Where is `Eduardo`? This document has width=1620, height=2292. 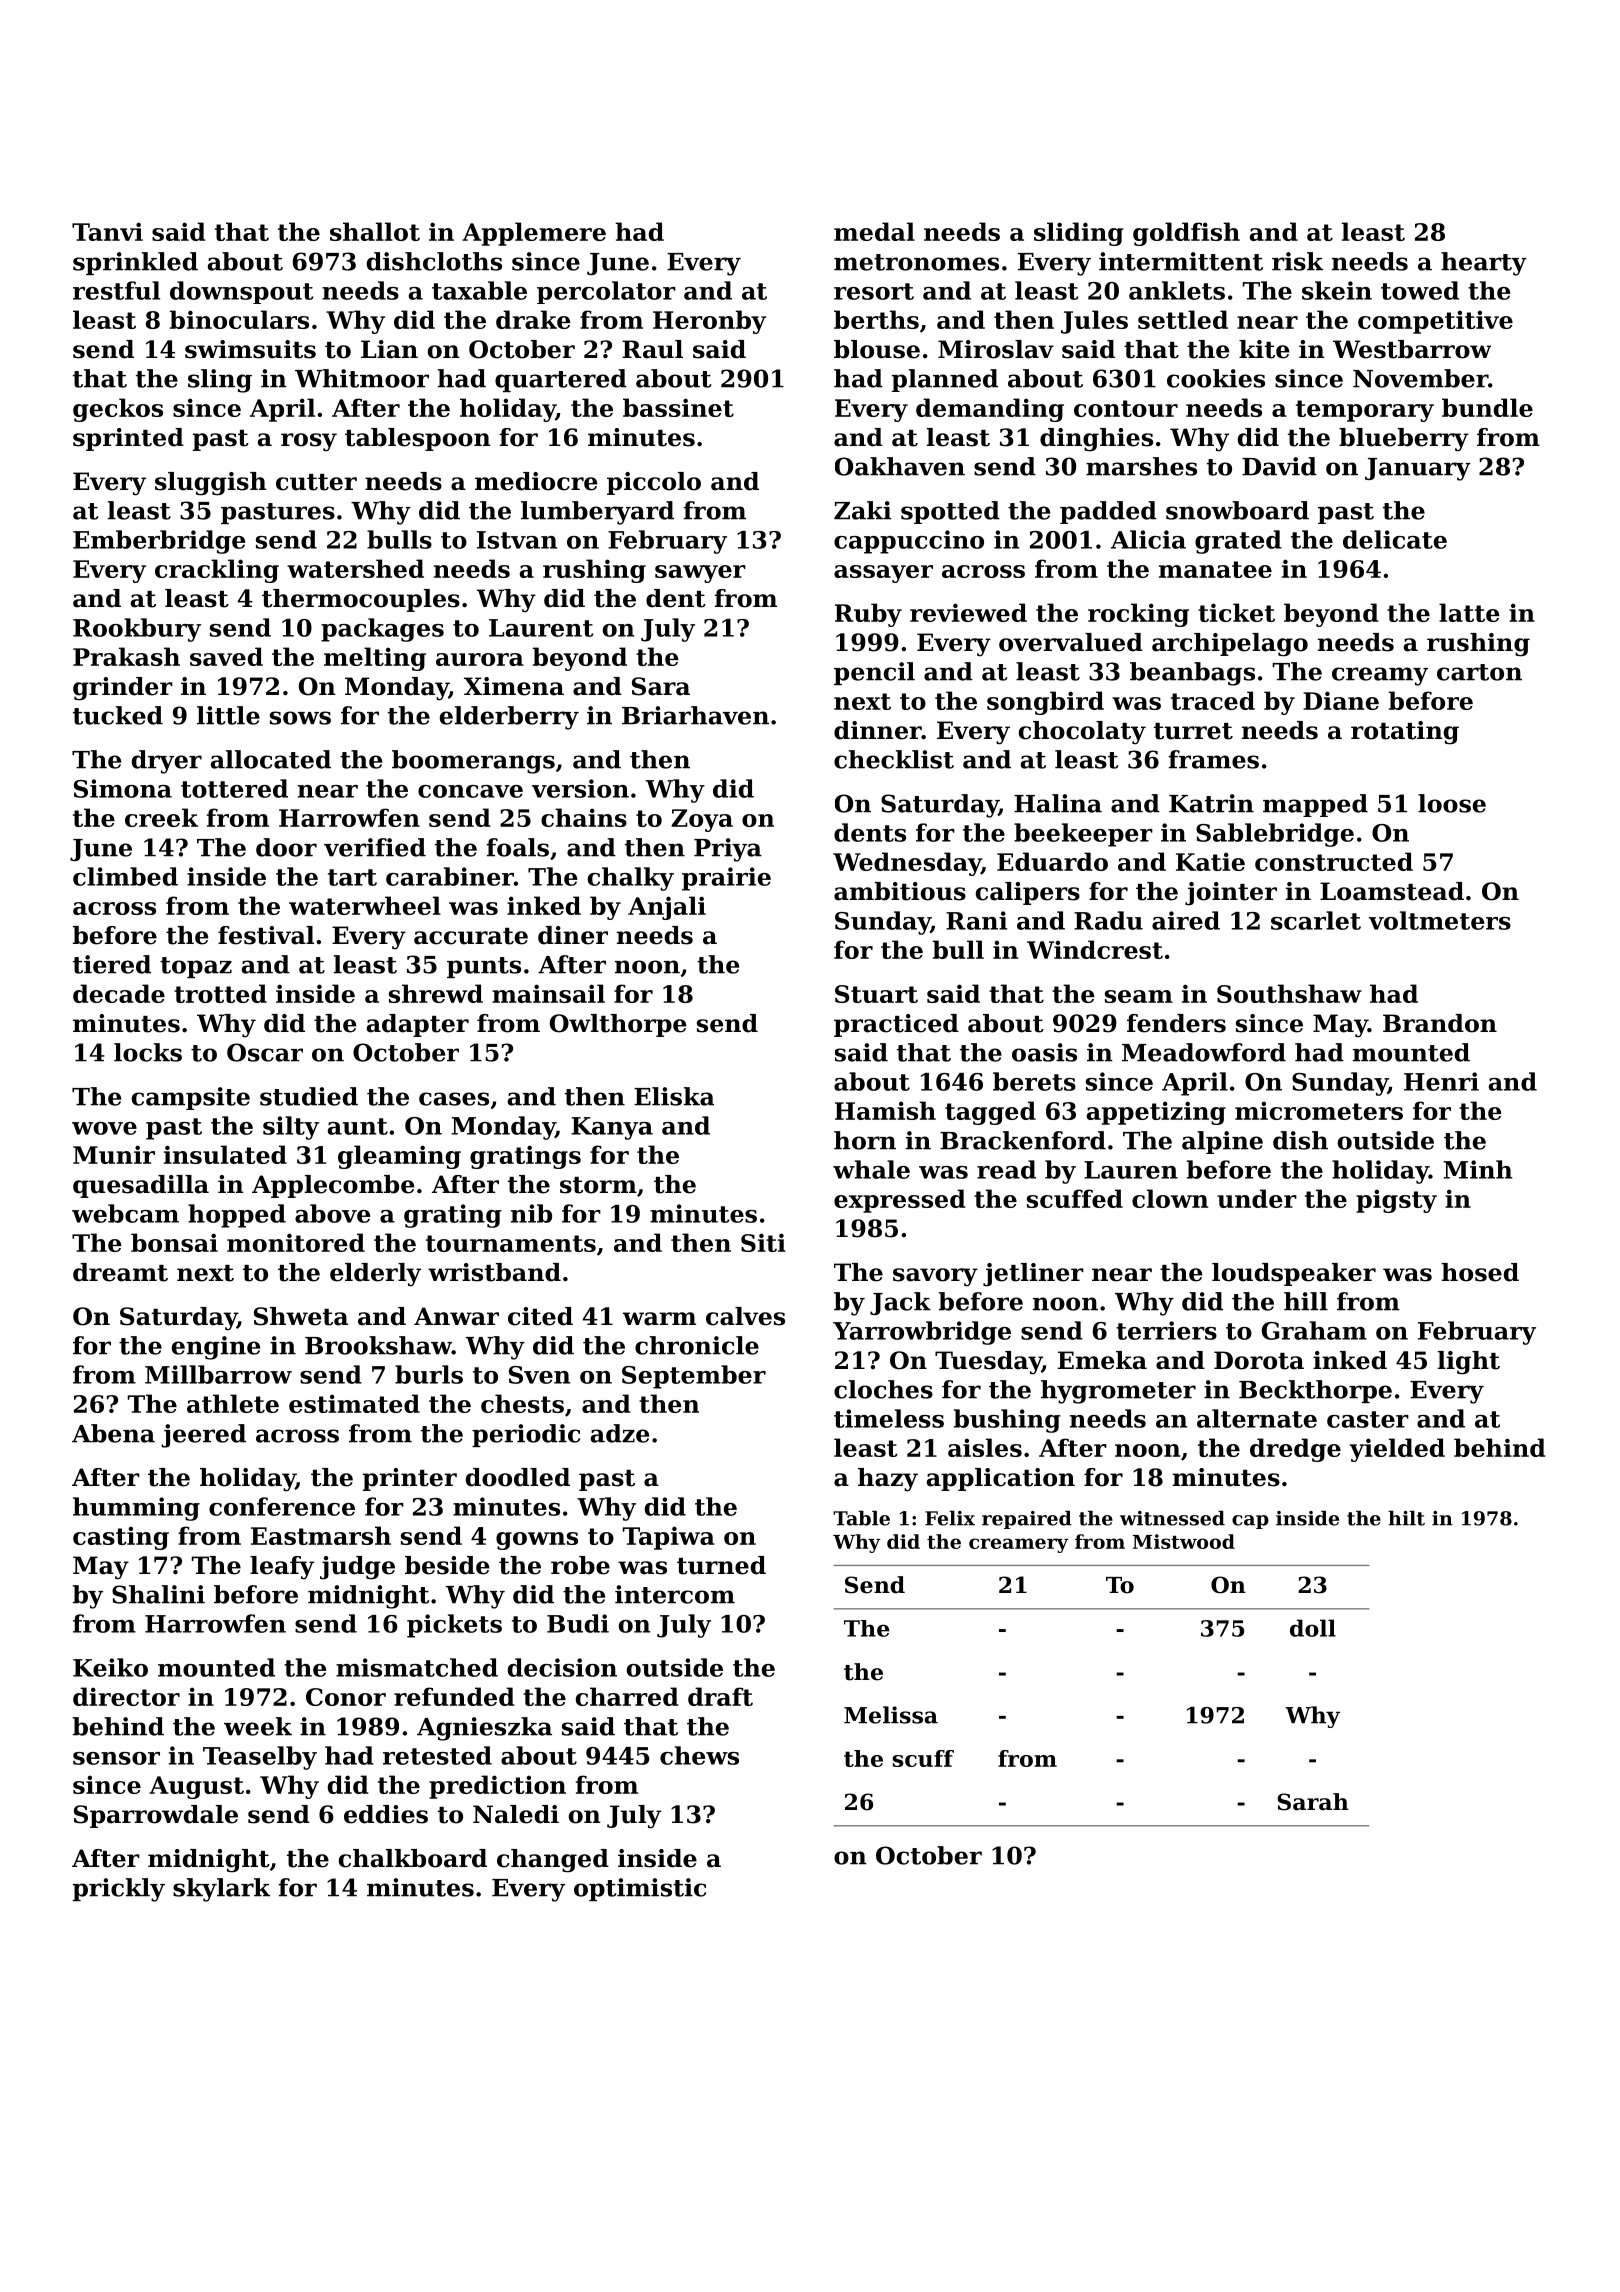 Eduardo is located at coordinates (1052, 861).
